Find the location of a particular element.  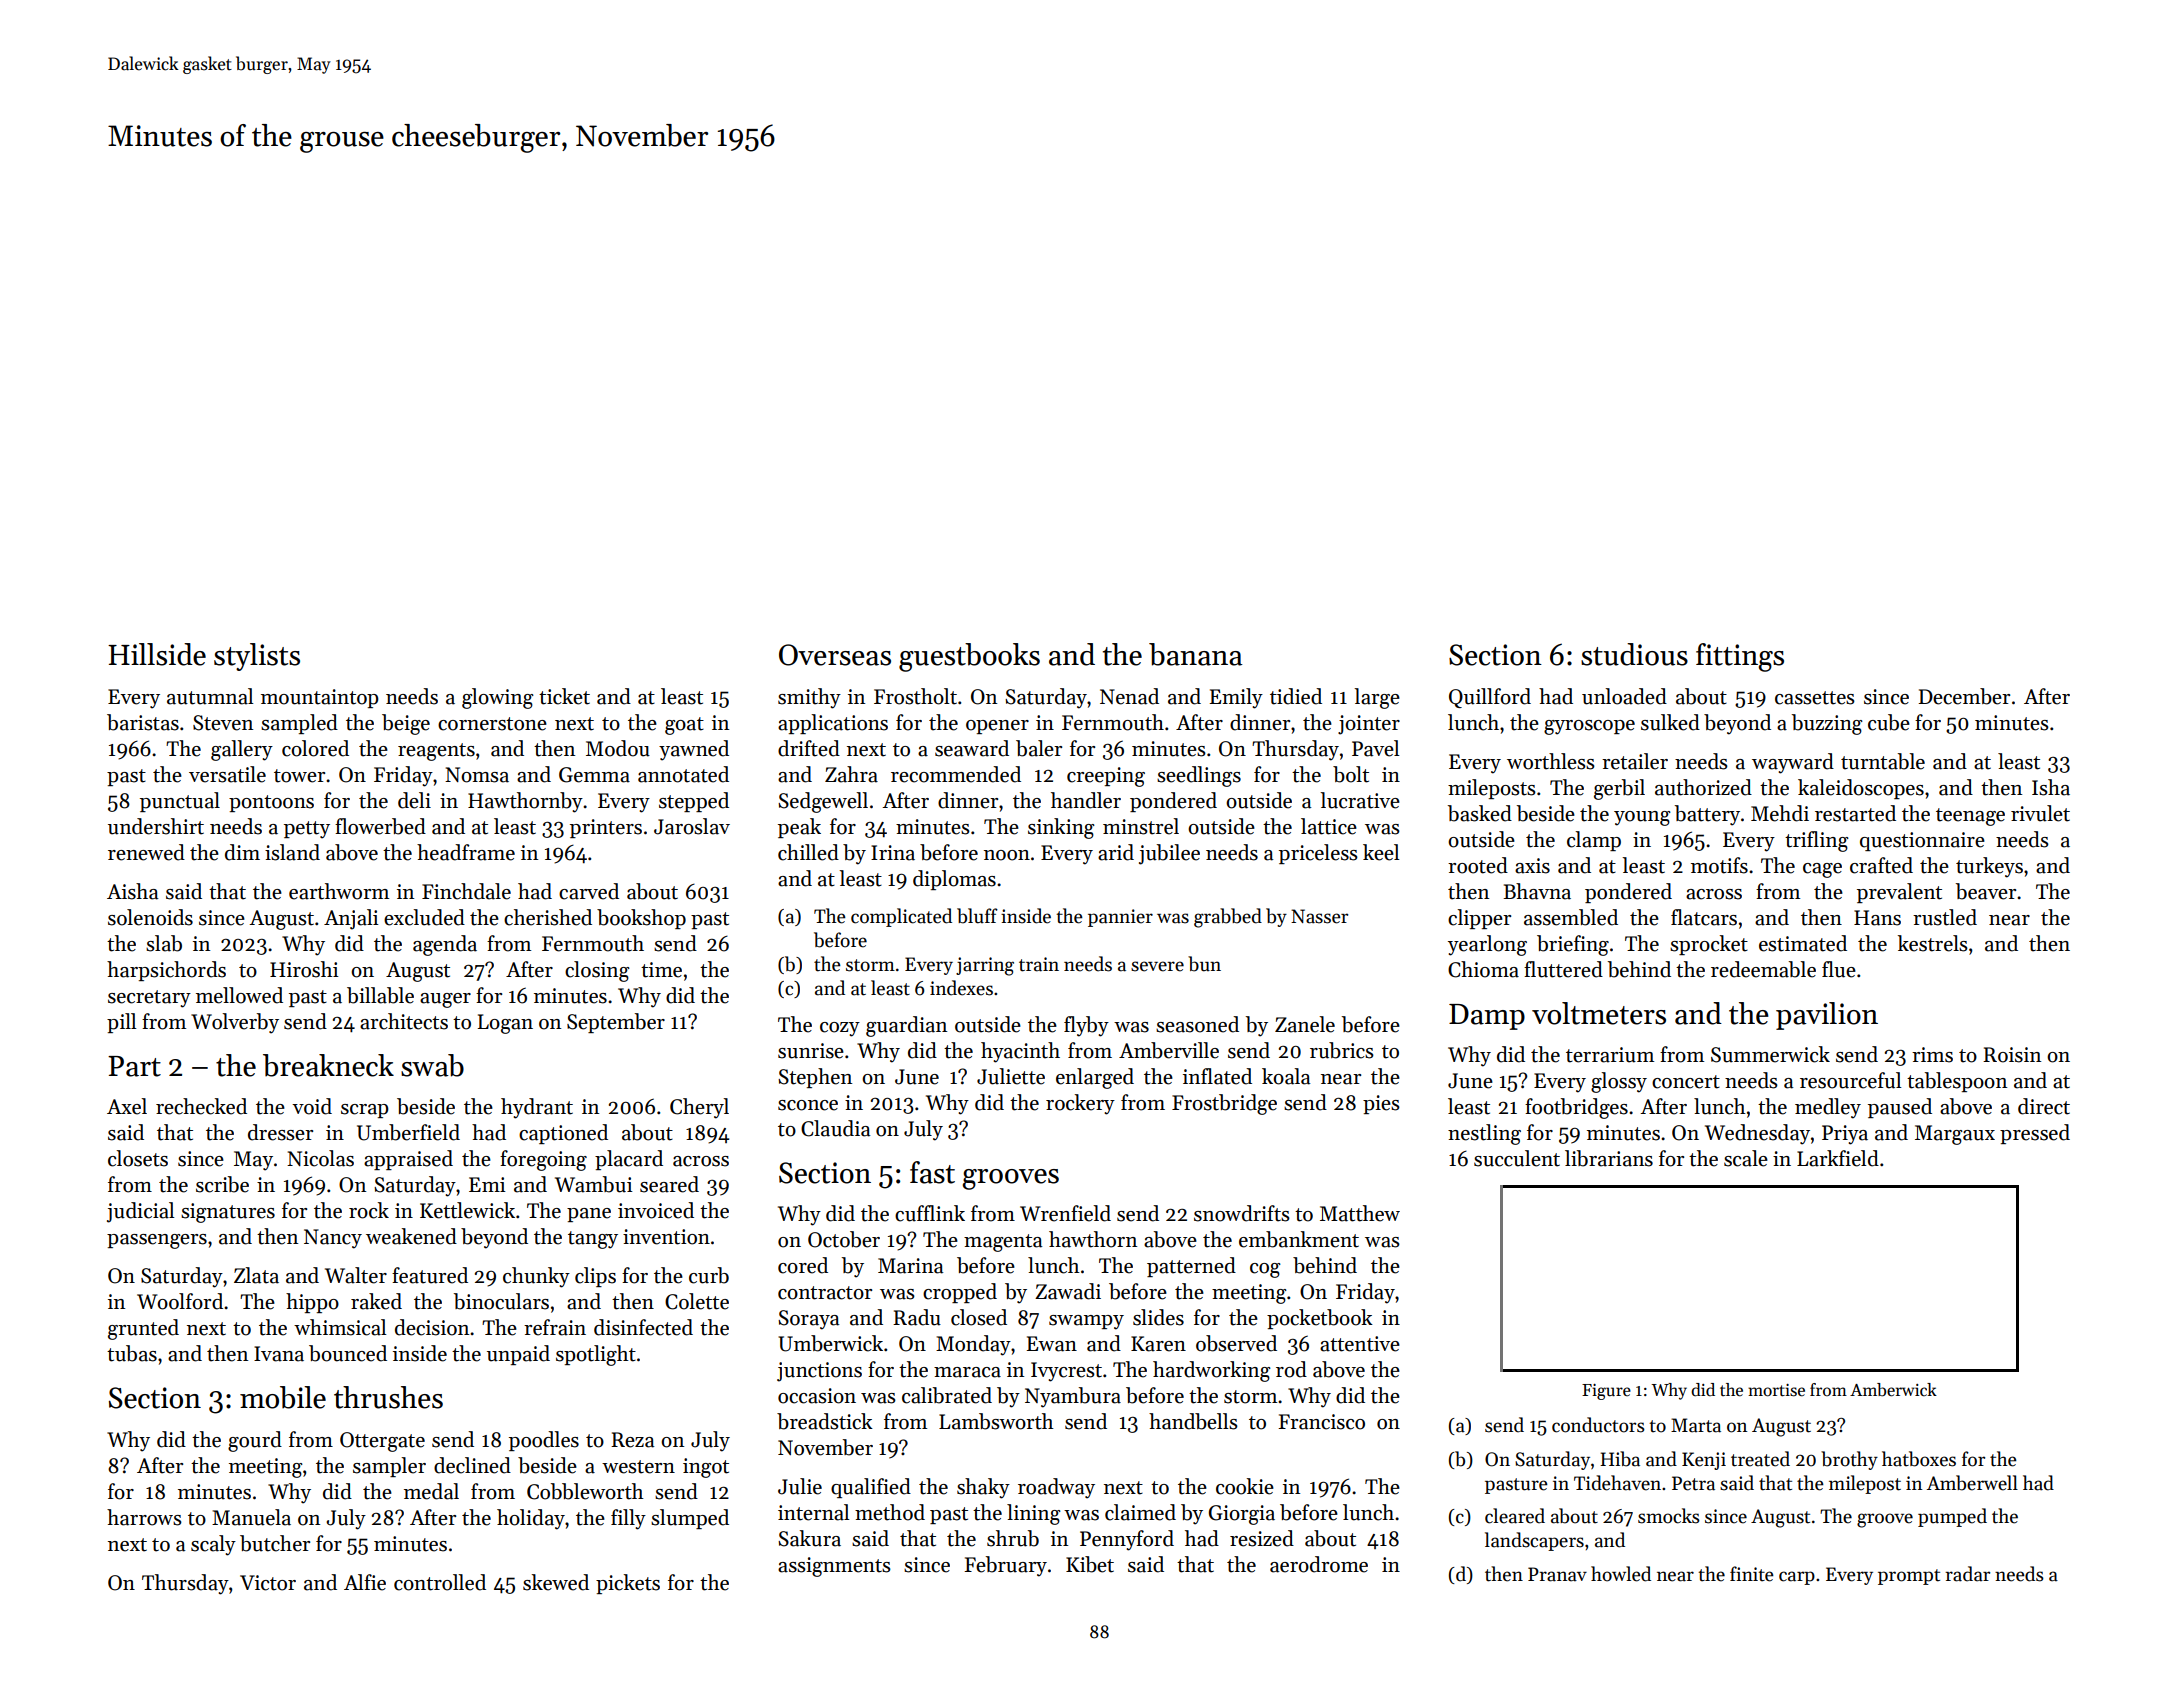

pickets is located at coordinates (628, 1584).
